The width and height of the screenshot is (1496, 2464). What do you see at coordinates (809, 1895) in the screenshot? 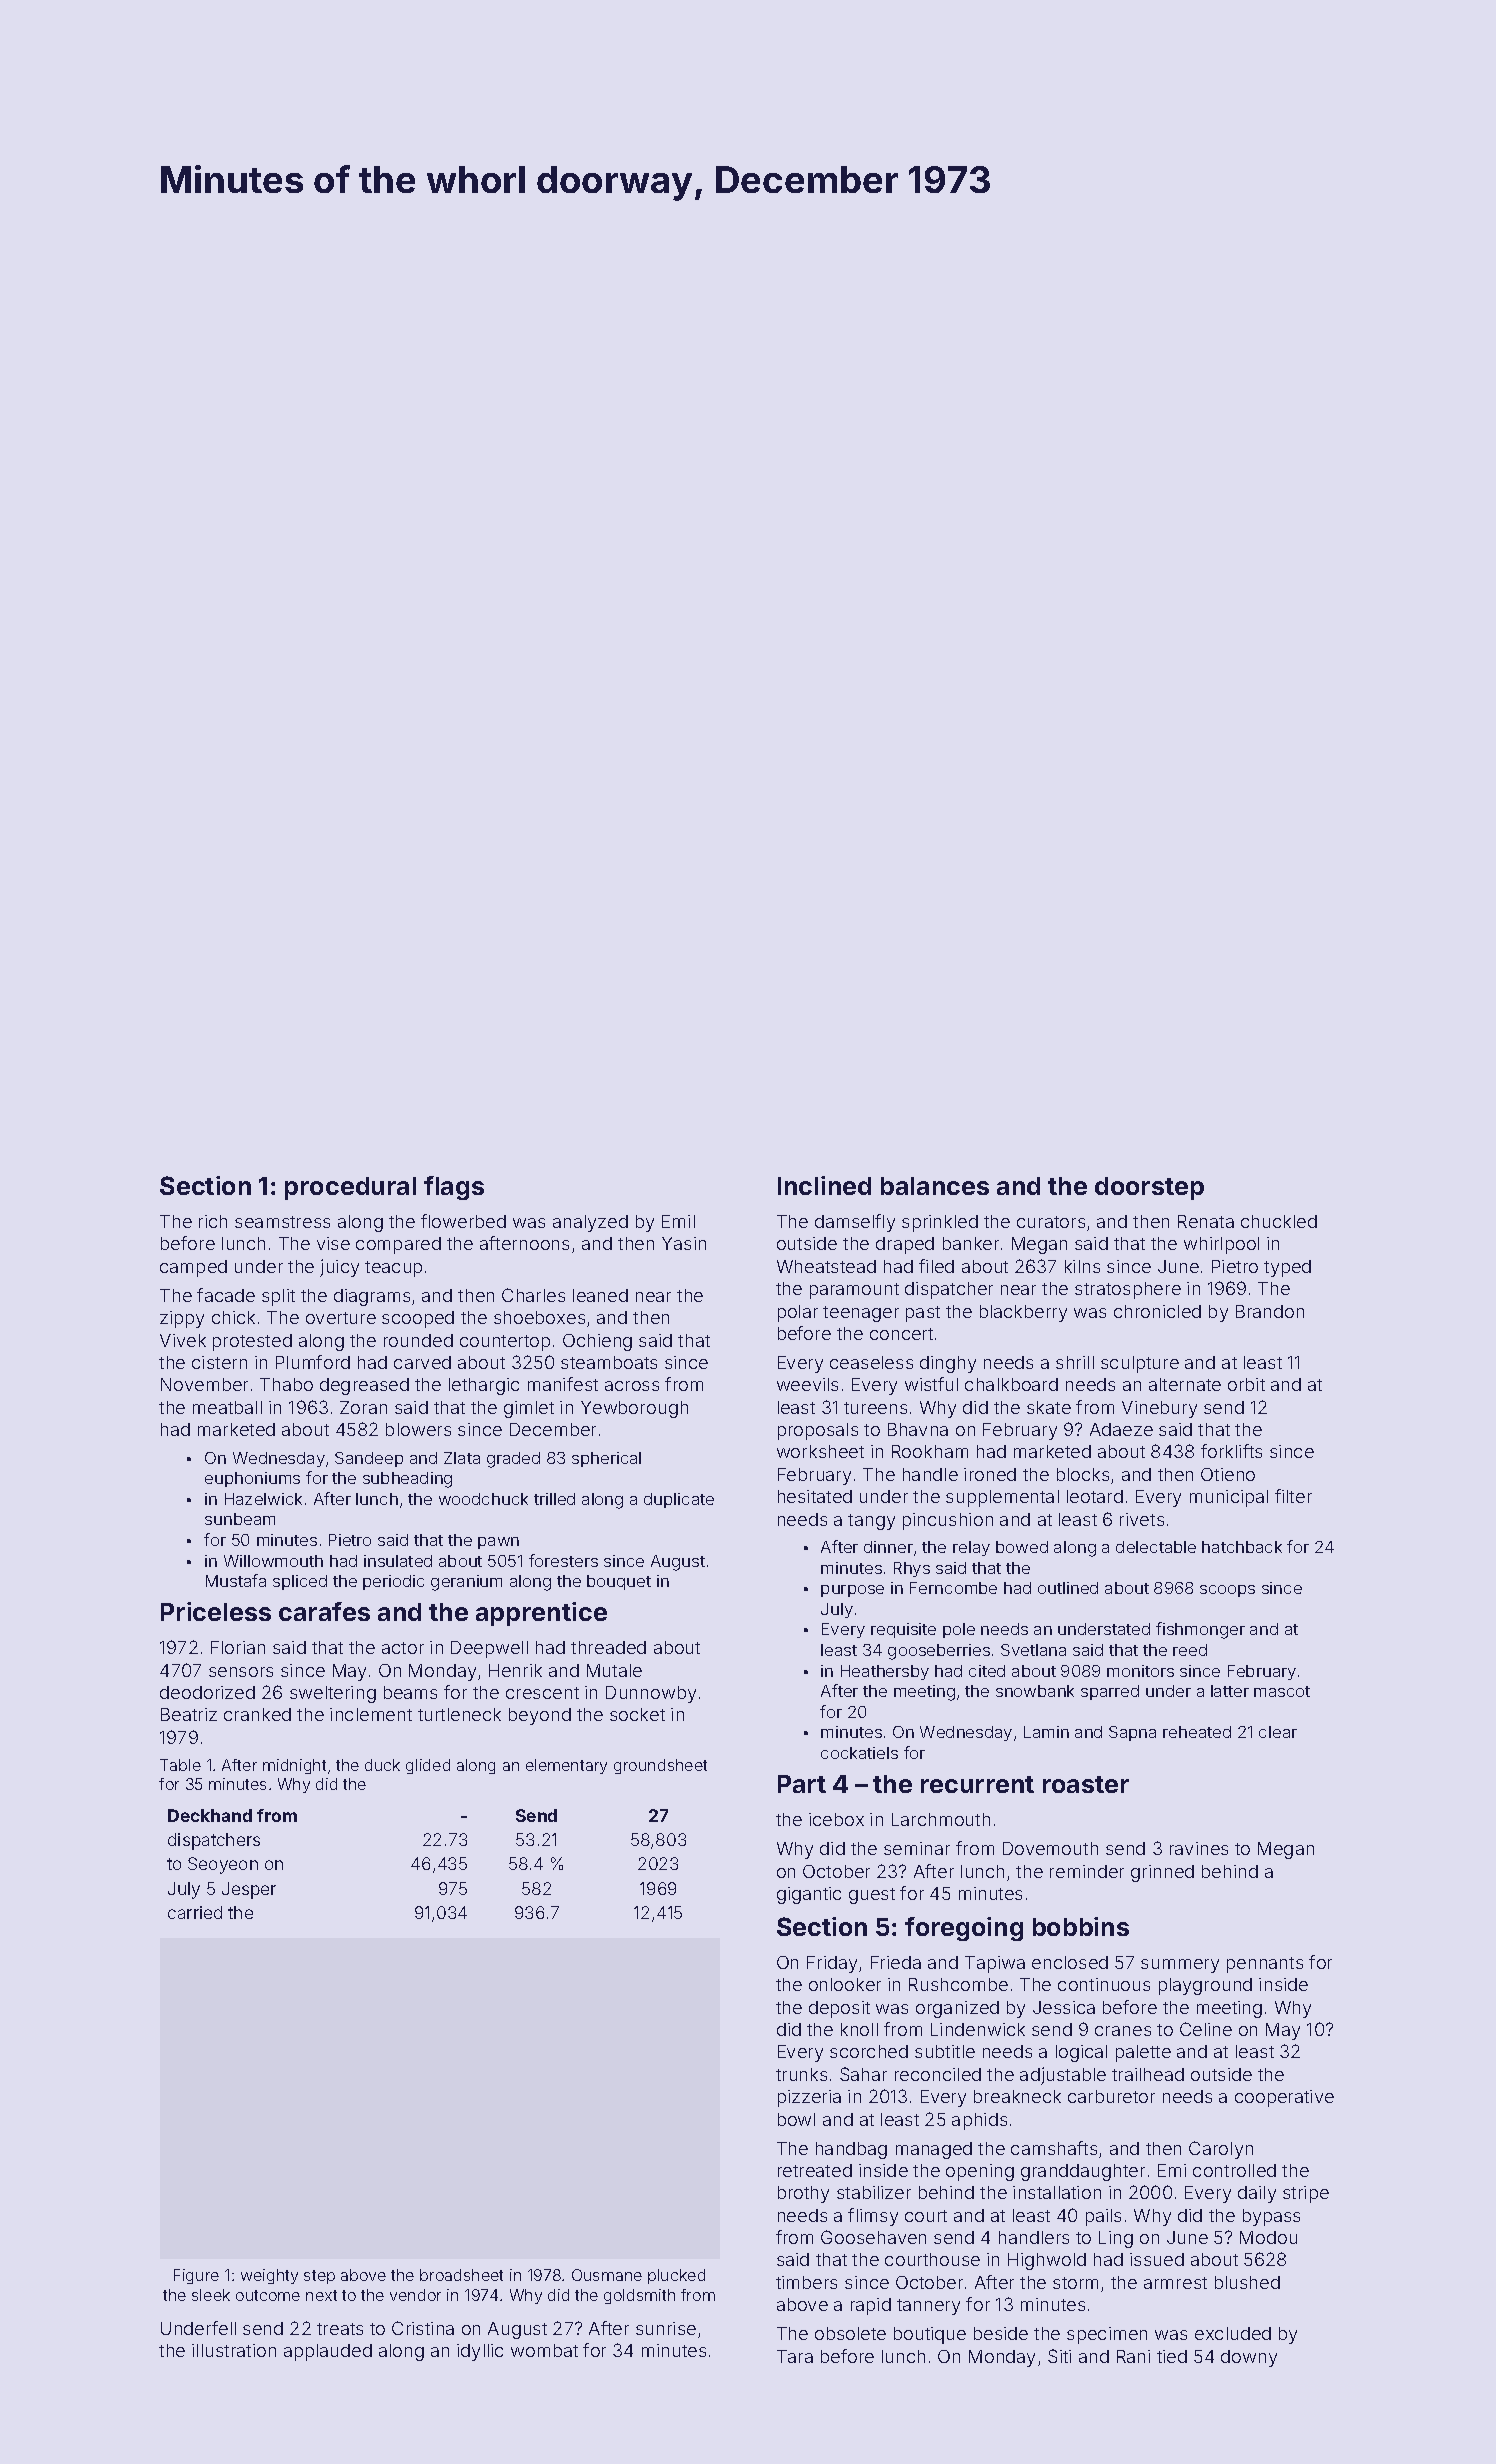
I see `gigantic` at bounding box center [809, 1895].
